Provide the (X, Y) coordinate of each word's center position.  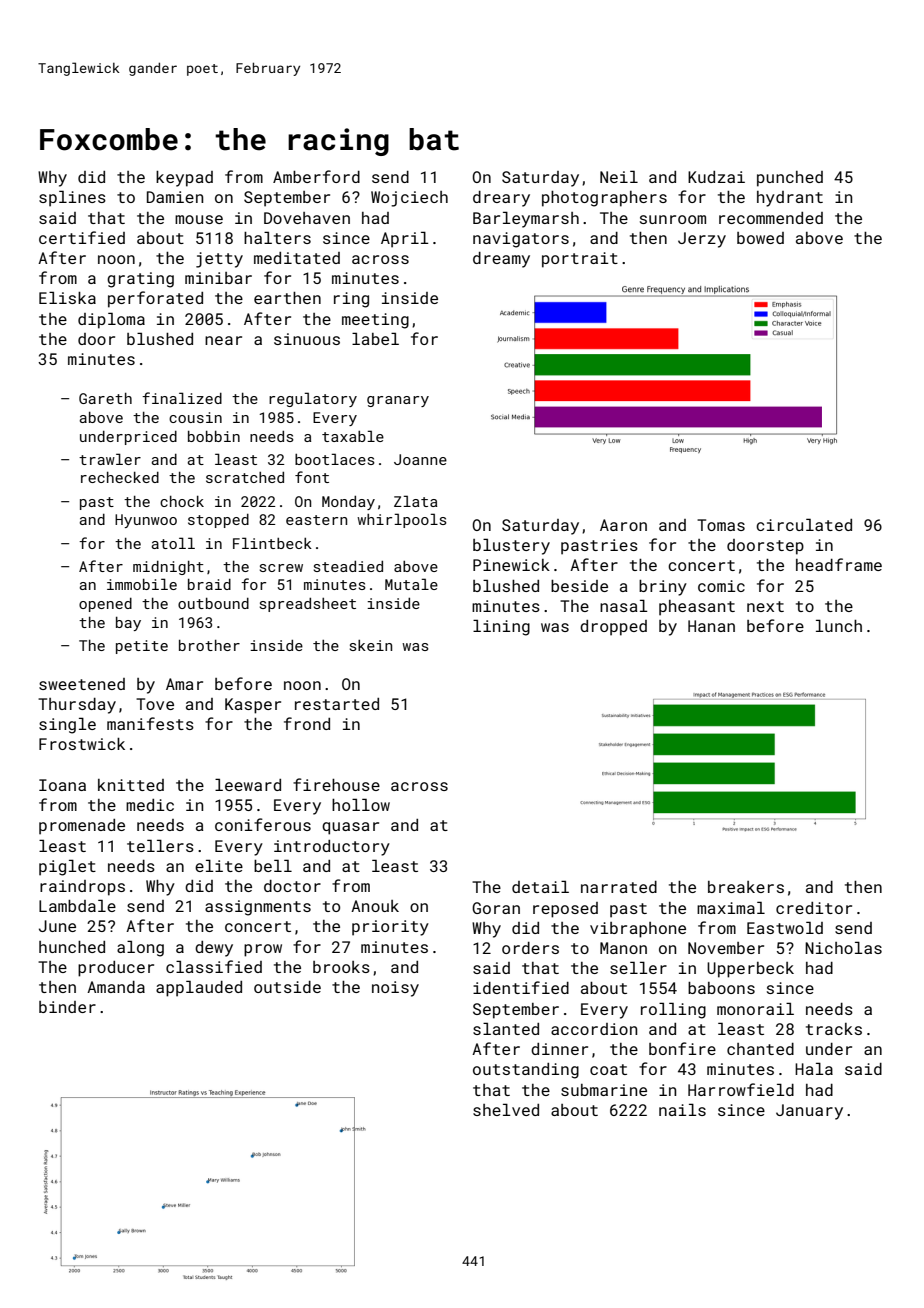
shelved (506, 1109)
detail (540, 886)
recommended (771, 218)
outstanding (526, 1071)
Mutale (411, 584)
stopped (218, 521)
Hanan (711, 626)
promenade (82, 827)
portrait (580, 260)
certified (82, 237)
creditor (814, 908)
